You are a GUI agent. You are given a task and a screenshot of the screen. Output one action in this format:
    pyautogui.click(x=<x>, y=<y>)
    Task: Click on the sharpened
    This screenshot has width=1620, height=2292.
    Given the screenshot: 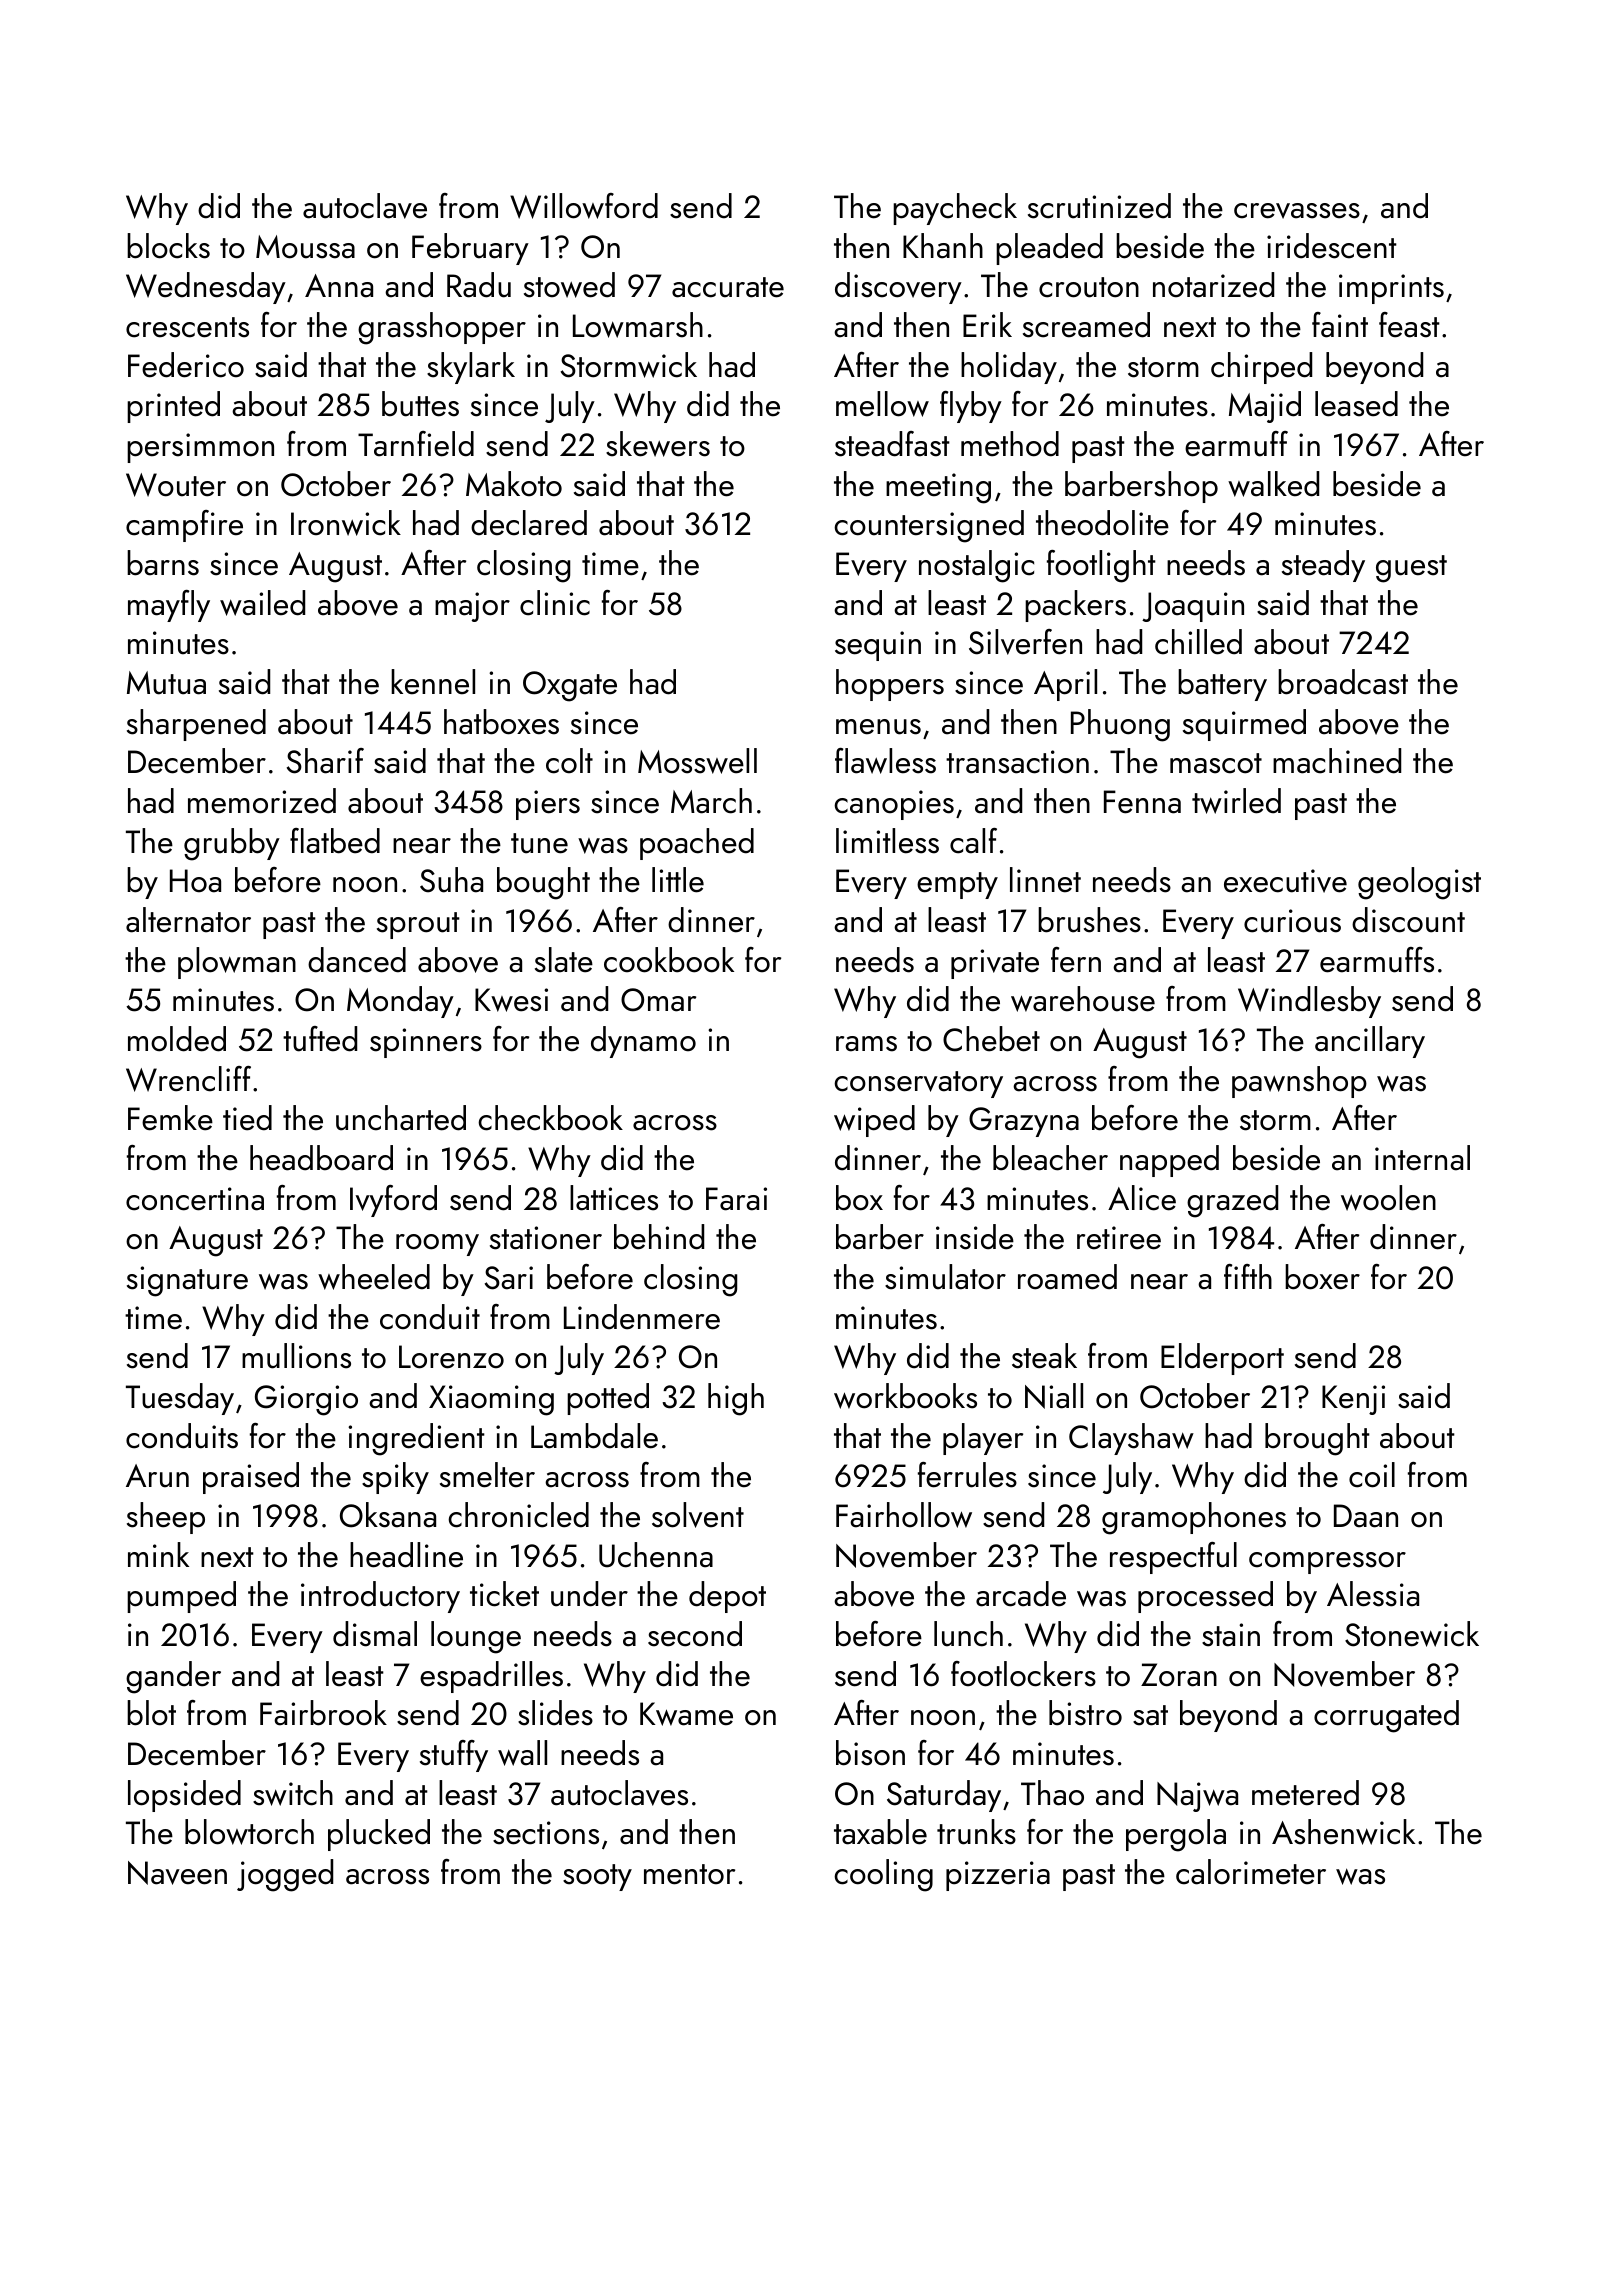 What is the action you would take?
    pyautogui.click(x=196, y=725)
